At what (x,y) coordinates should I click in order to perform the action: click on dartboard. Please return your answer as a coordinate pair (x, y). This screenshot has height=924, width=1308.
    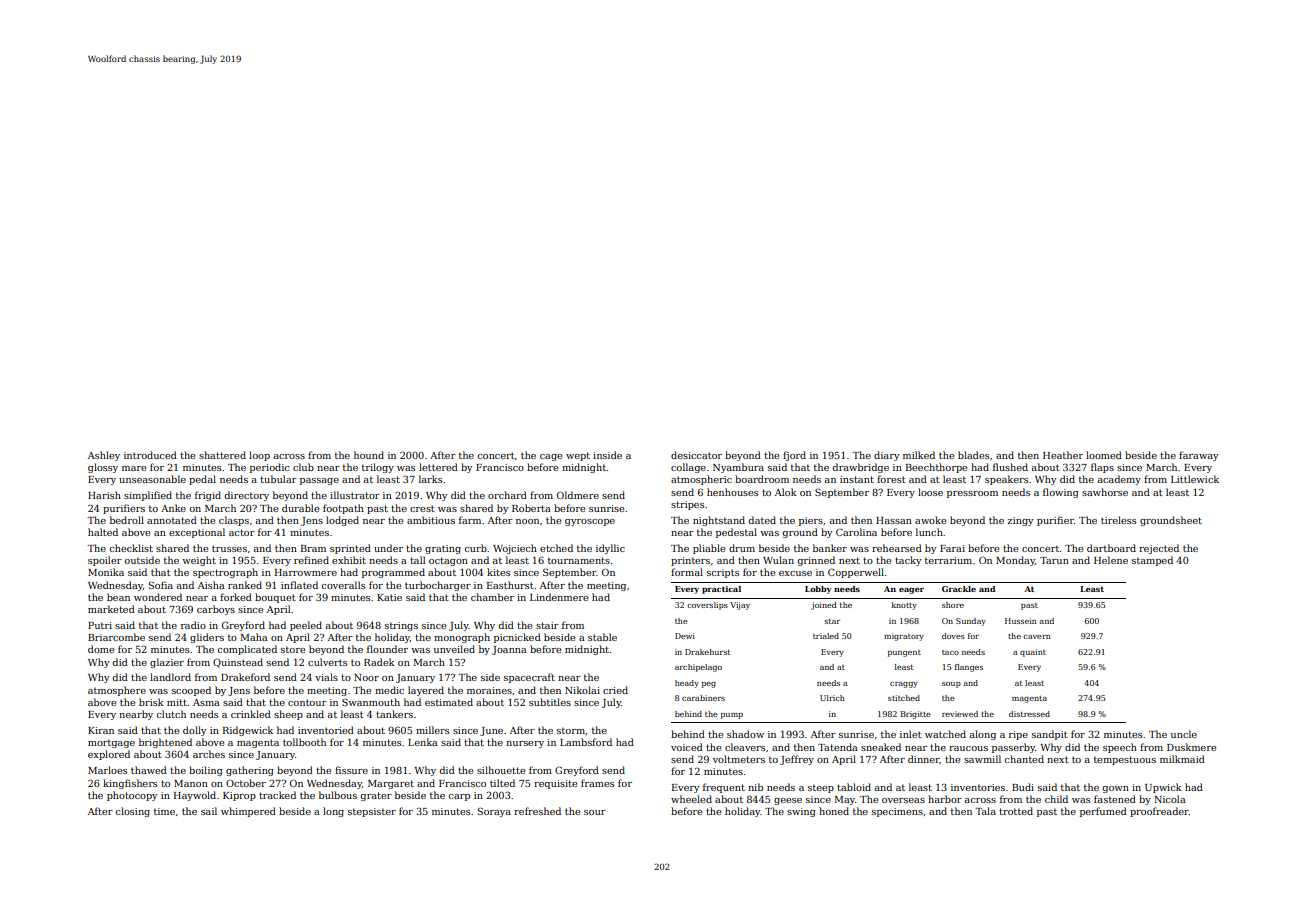
    Looking at the image, I should click on (1111, 548).
